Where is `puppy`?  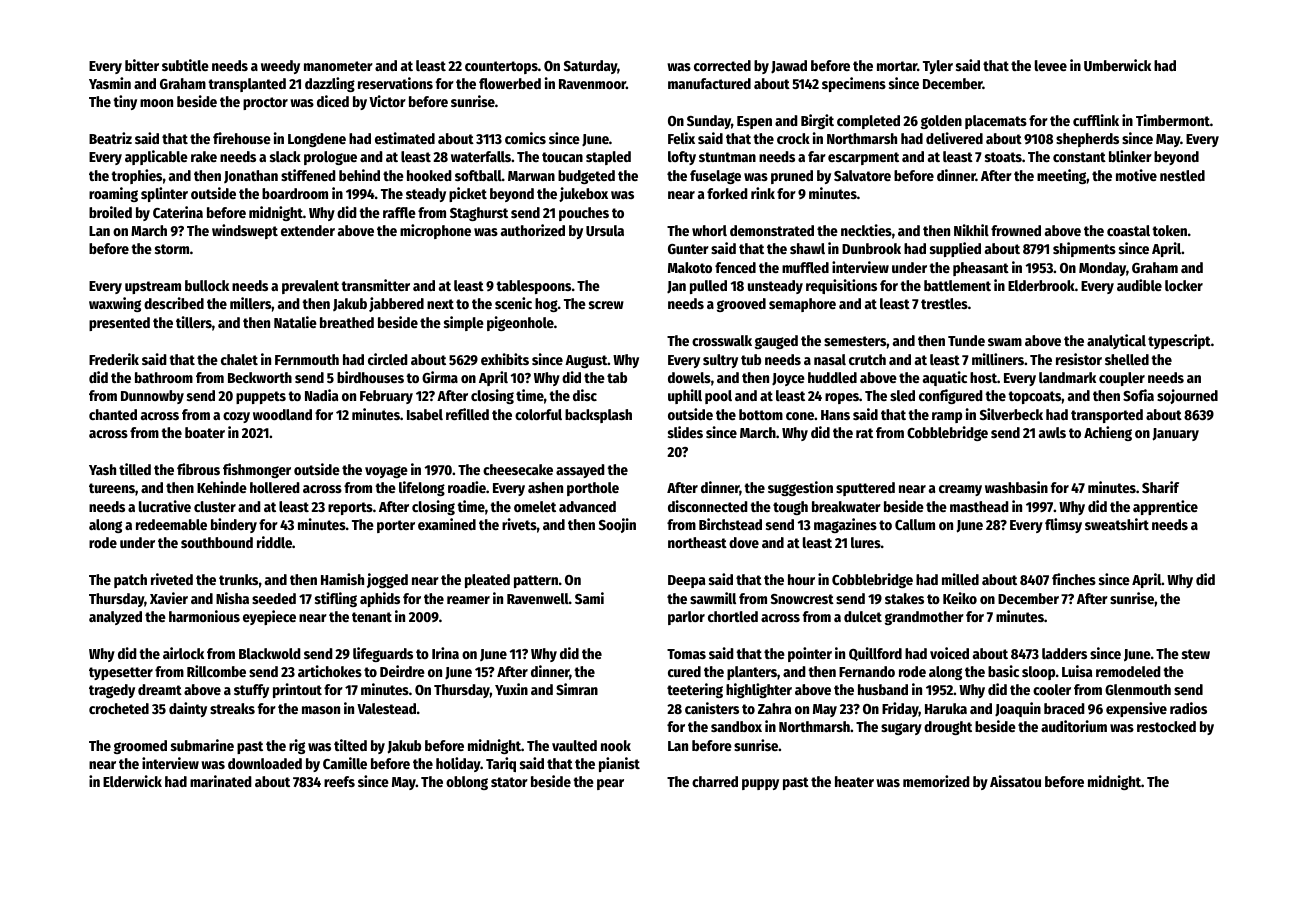
puppy is located at coordinates (760, 784).
